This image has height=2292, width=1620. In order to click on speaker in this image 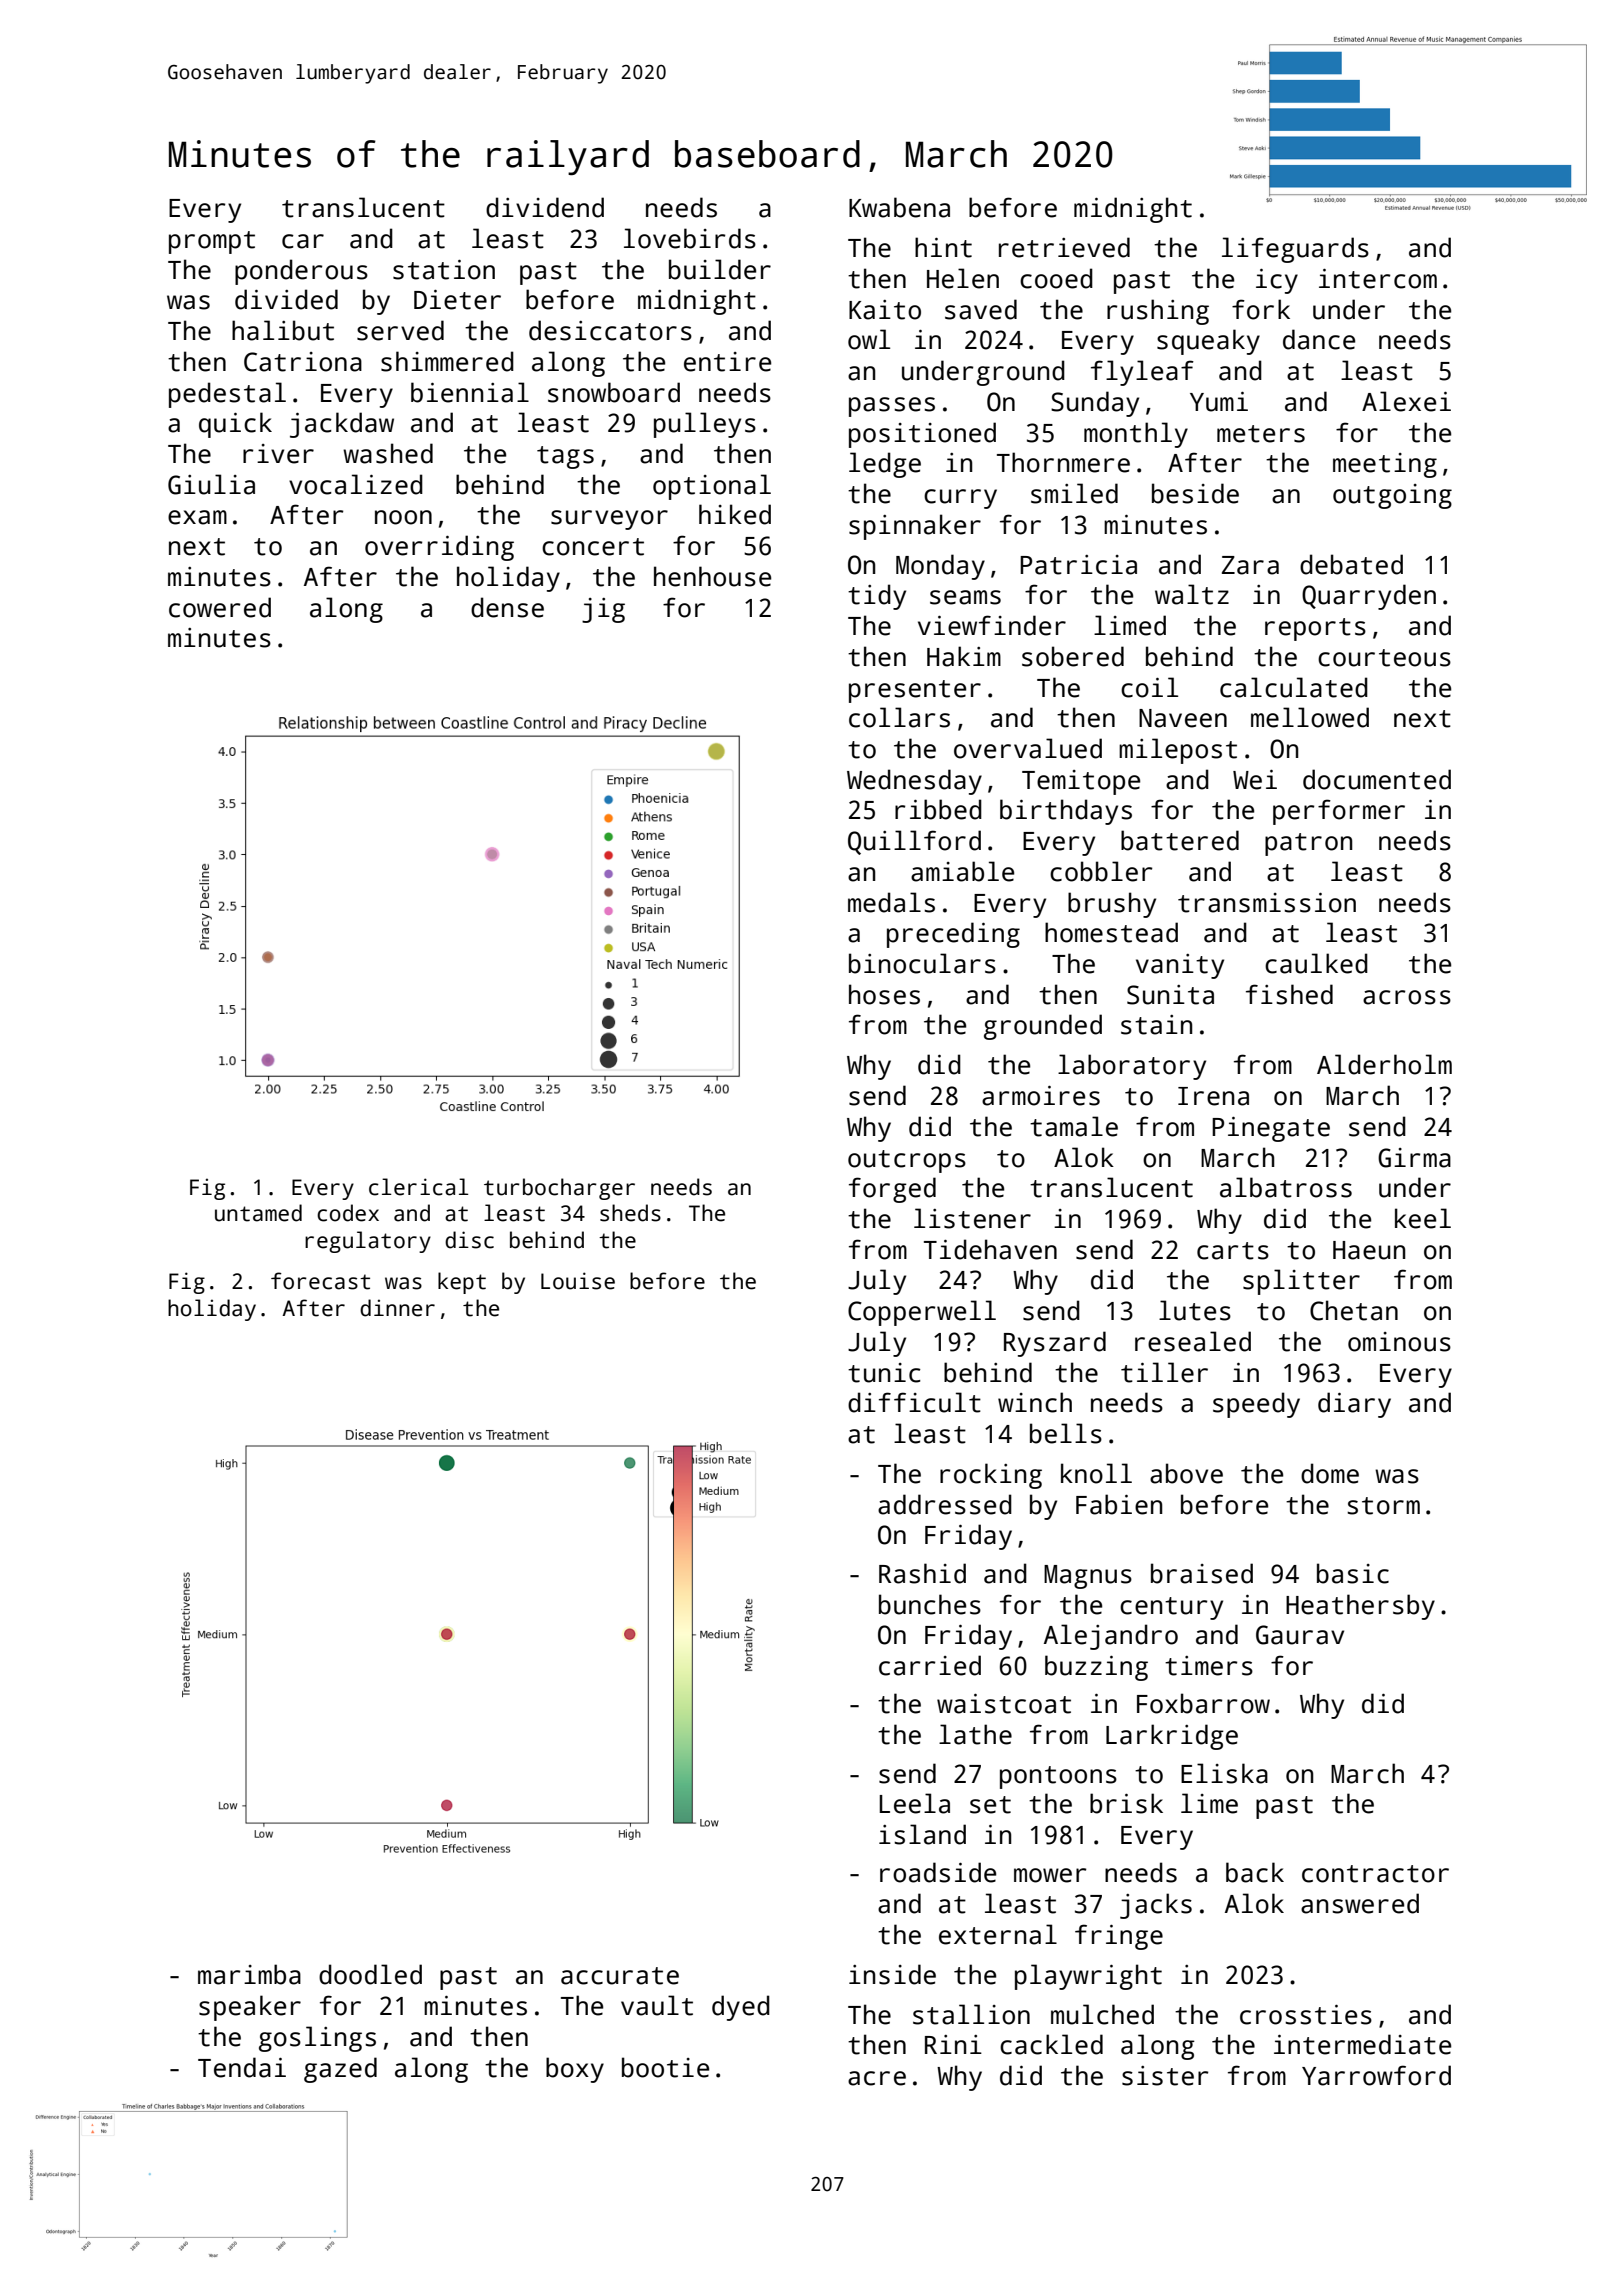, I will do `click(250, 2008)`.
